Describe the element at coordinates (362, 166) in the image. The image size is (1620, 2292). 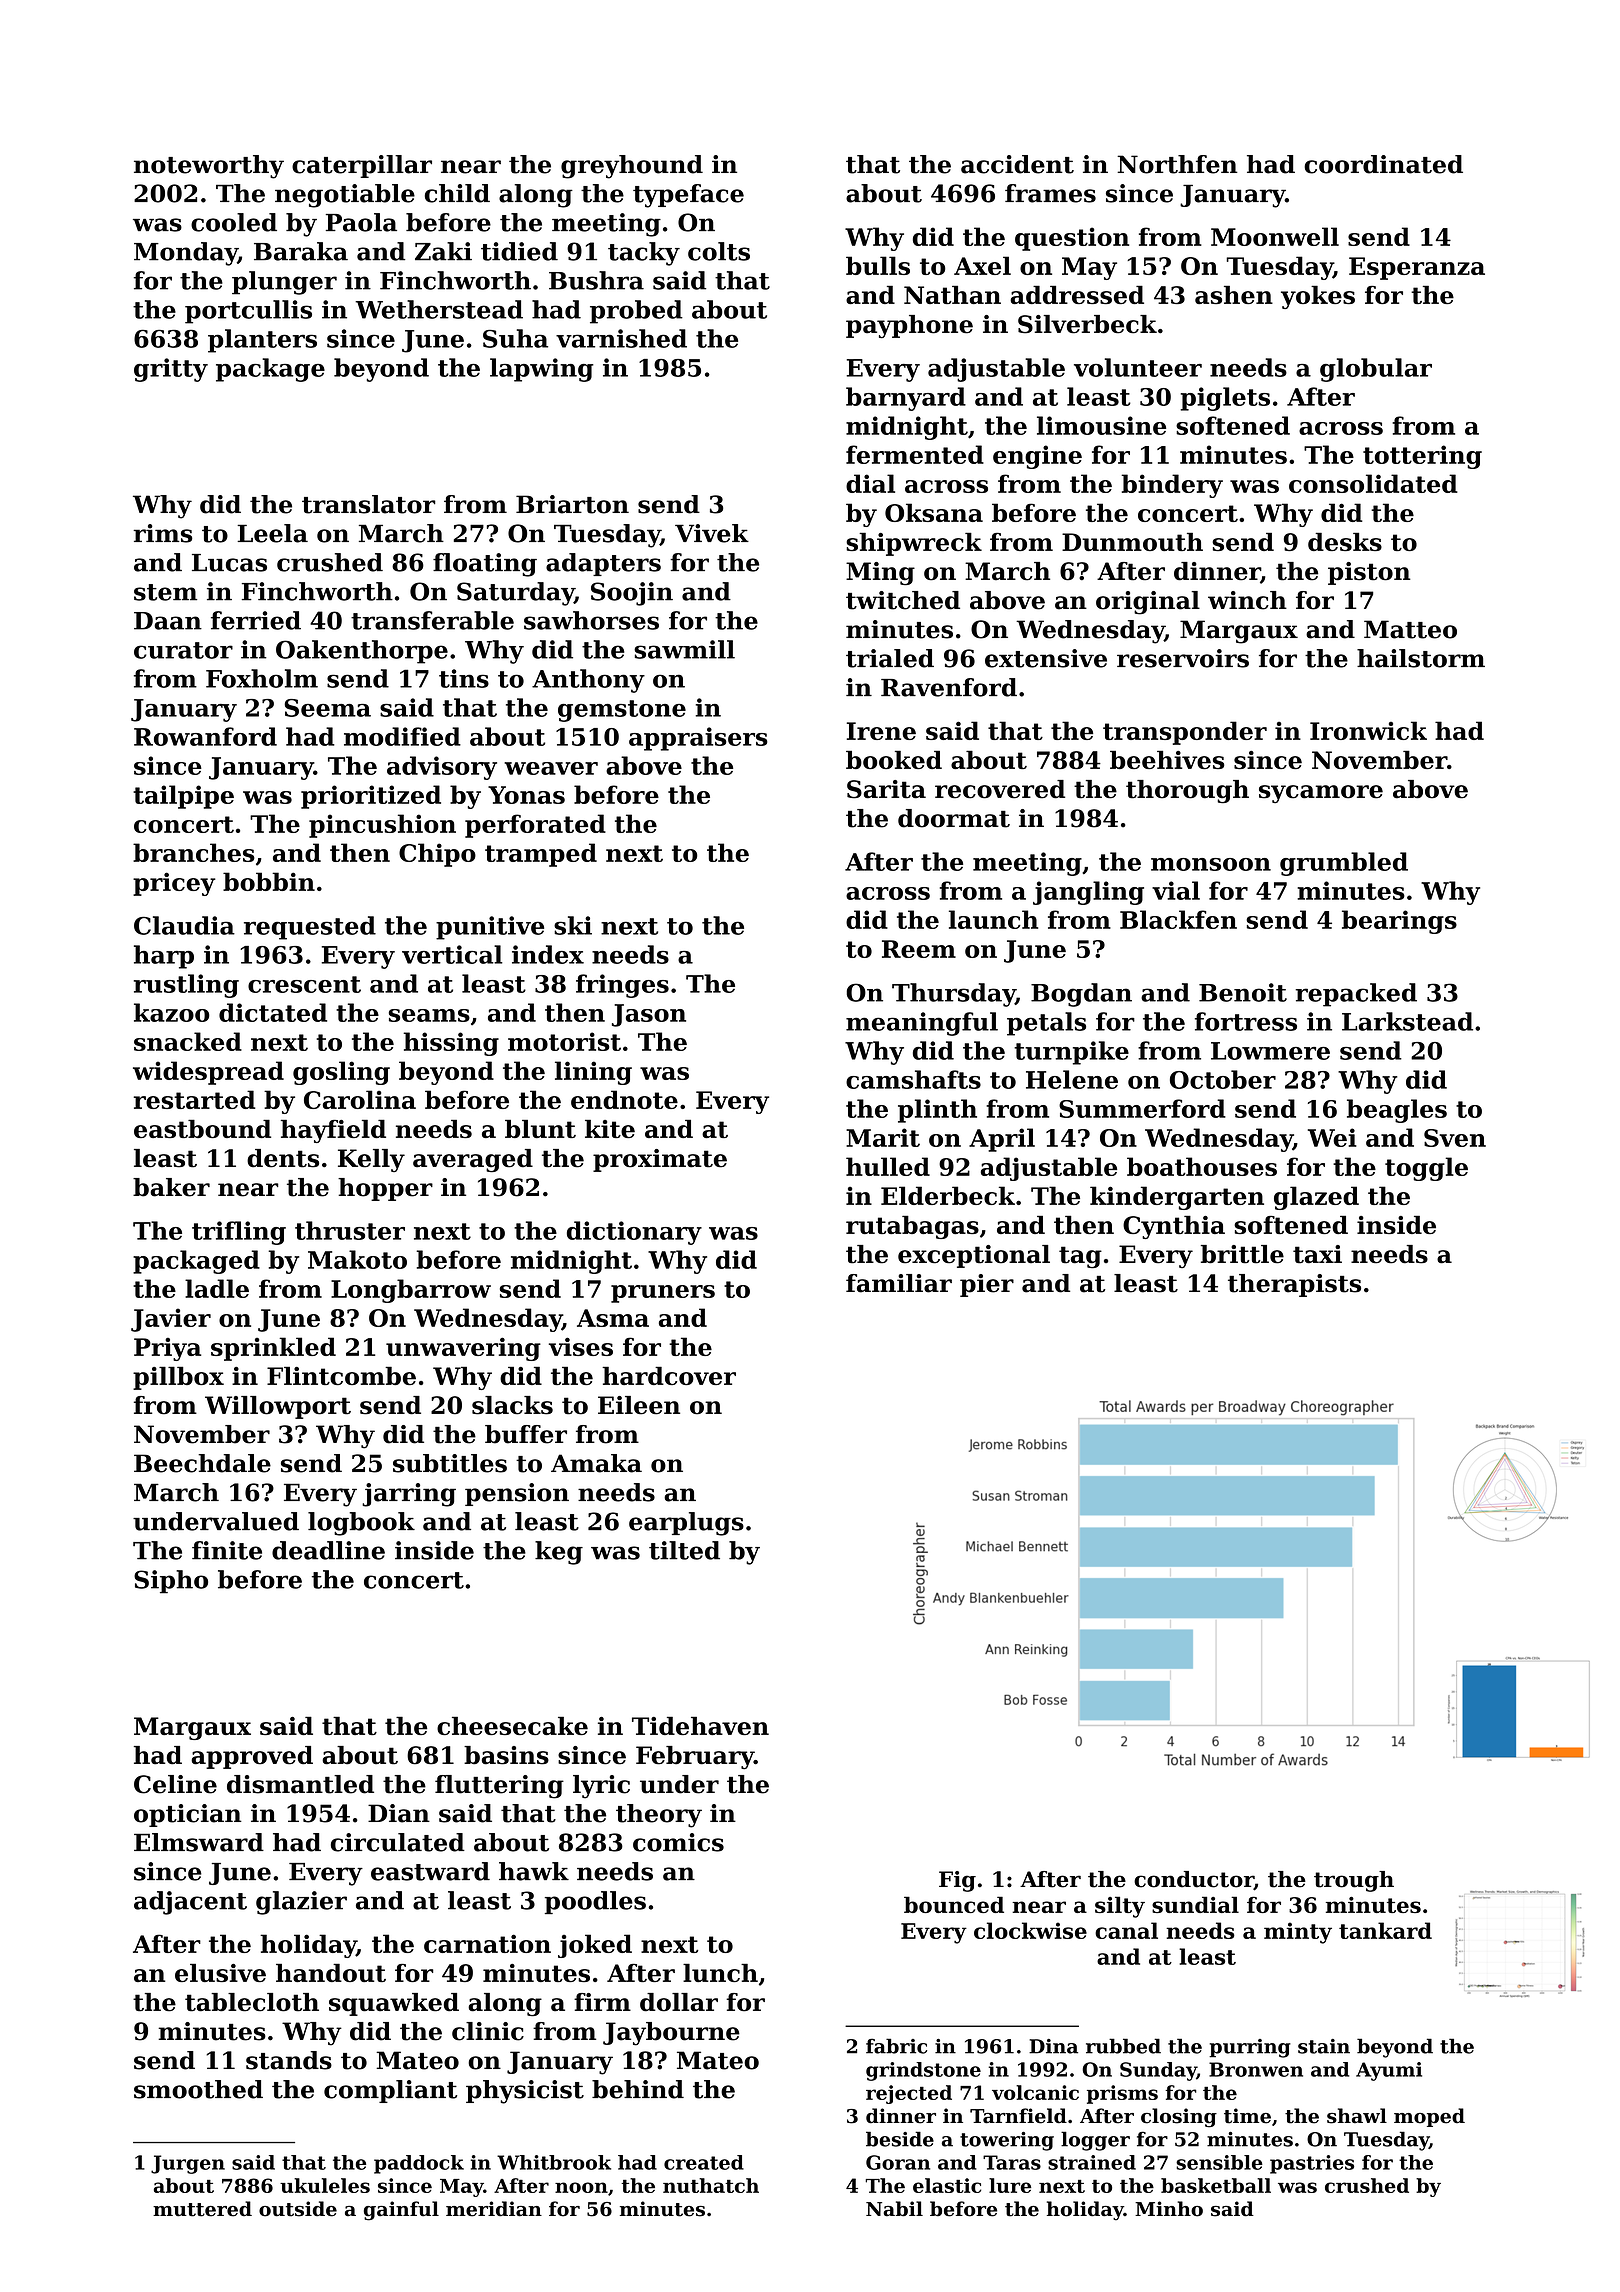
I see `caterpillar` at that location.
